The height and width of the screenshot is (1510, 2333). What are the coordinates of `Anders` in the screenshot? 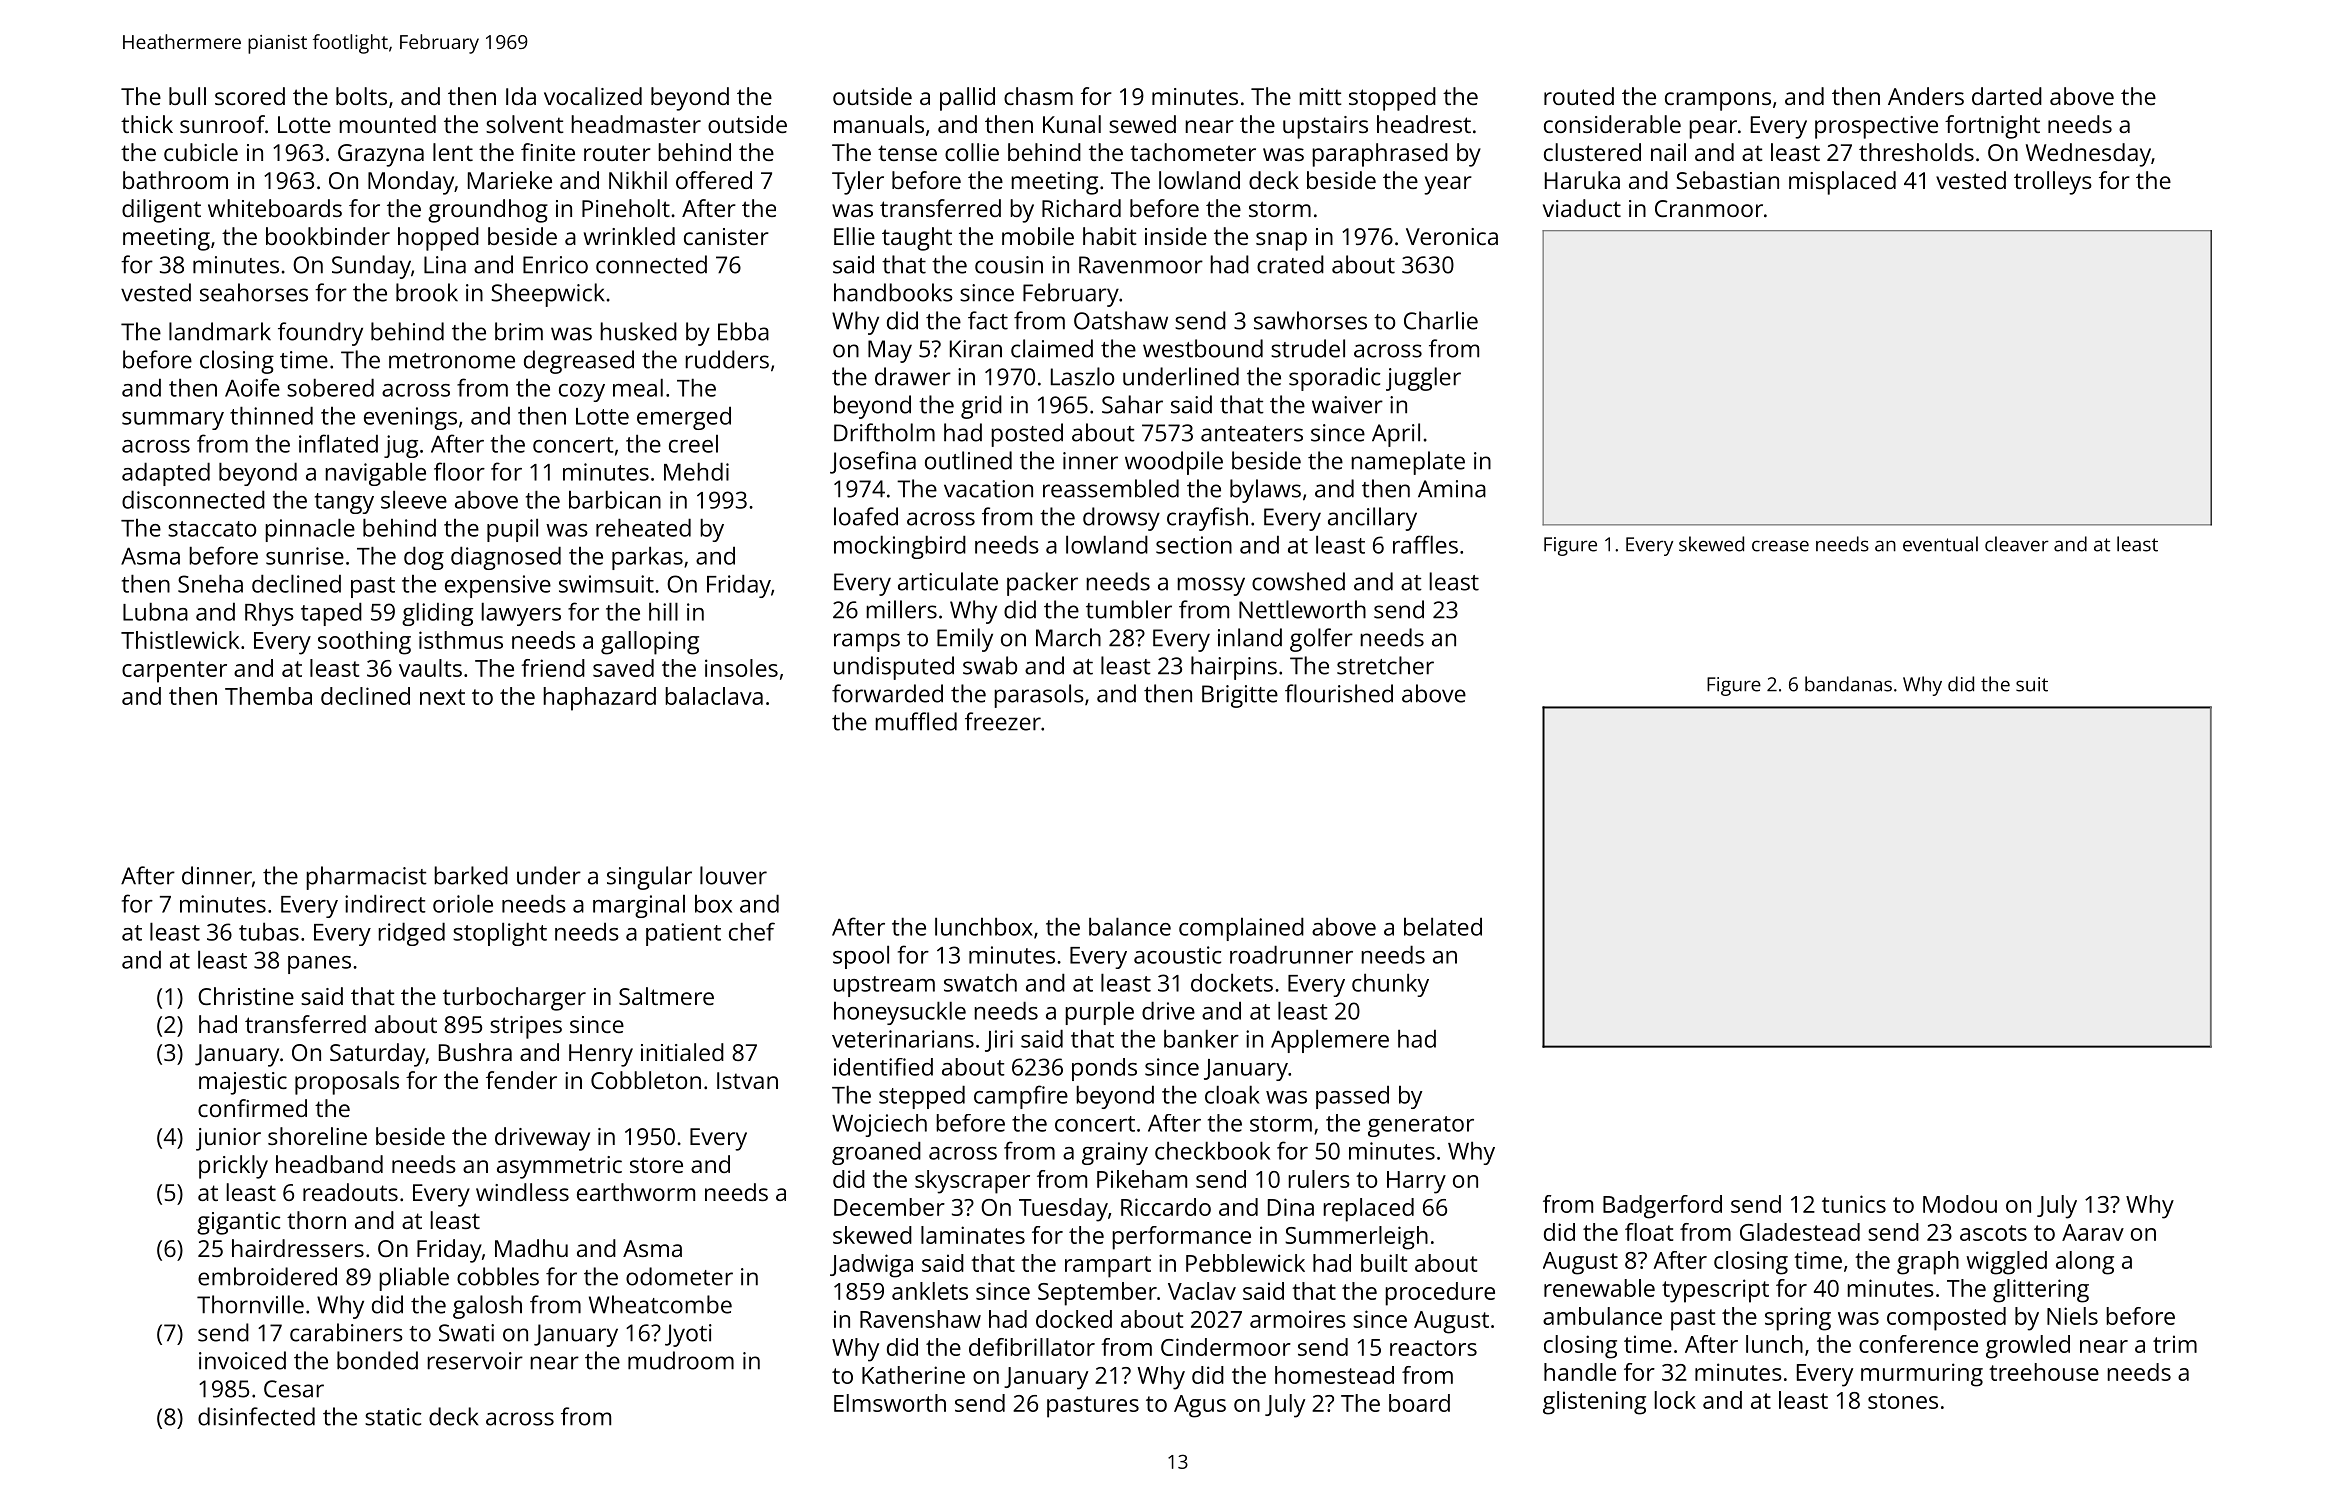 It's located at (1926, 96).
